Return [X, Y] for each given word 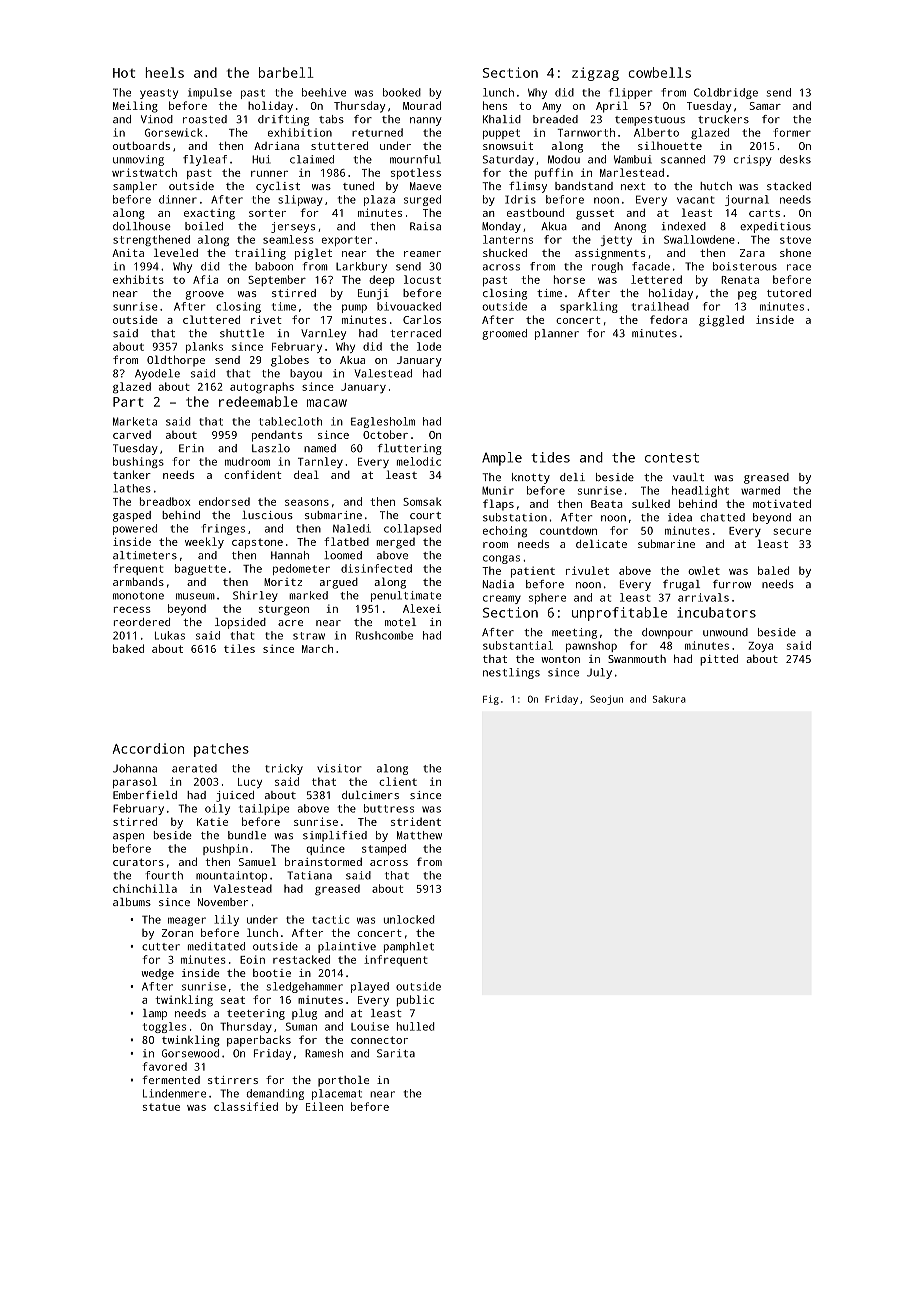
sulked [651, 503]
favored [164, 1066]
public [415, 1001]
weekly [204, 543]
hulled [415, 1026]
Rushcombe [384, 635]
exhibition [300, 132]
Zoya [760, 647]
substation [515, 517]
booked [402, 92]
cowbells [659, 72]
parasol [135, 782]
